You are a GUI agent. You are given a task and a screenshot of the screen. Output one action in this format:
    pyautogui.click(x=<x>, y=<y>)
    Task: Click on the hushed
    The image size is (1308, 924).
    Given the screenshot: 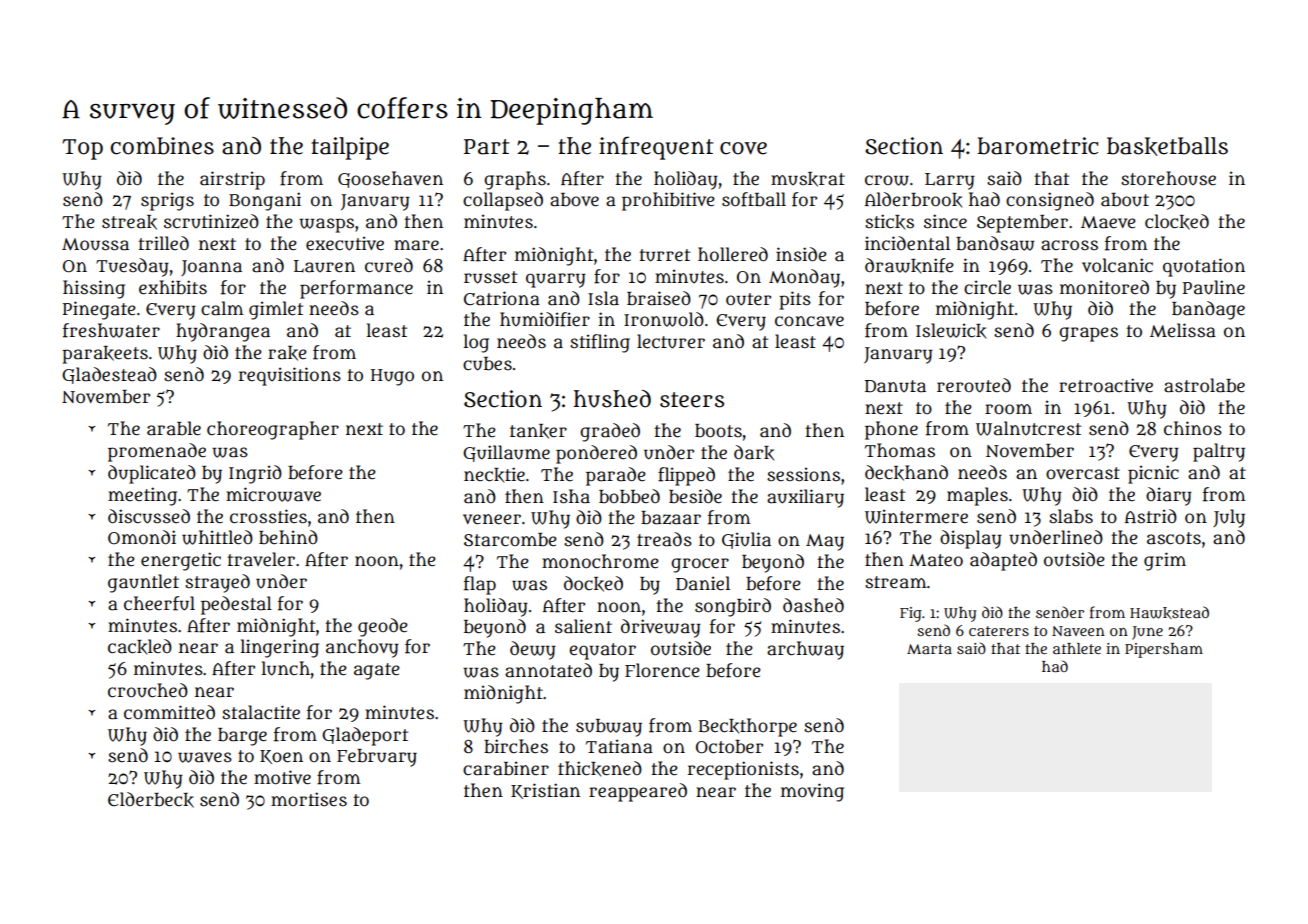 What is the action you would take?
    pyautogui.click(x=612, y=399)
